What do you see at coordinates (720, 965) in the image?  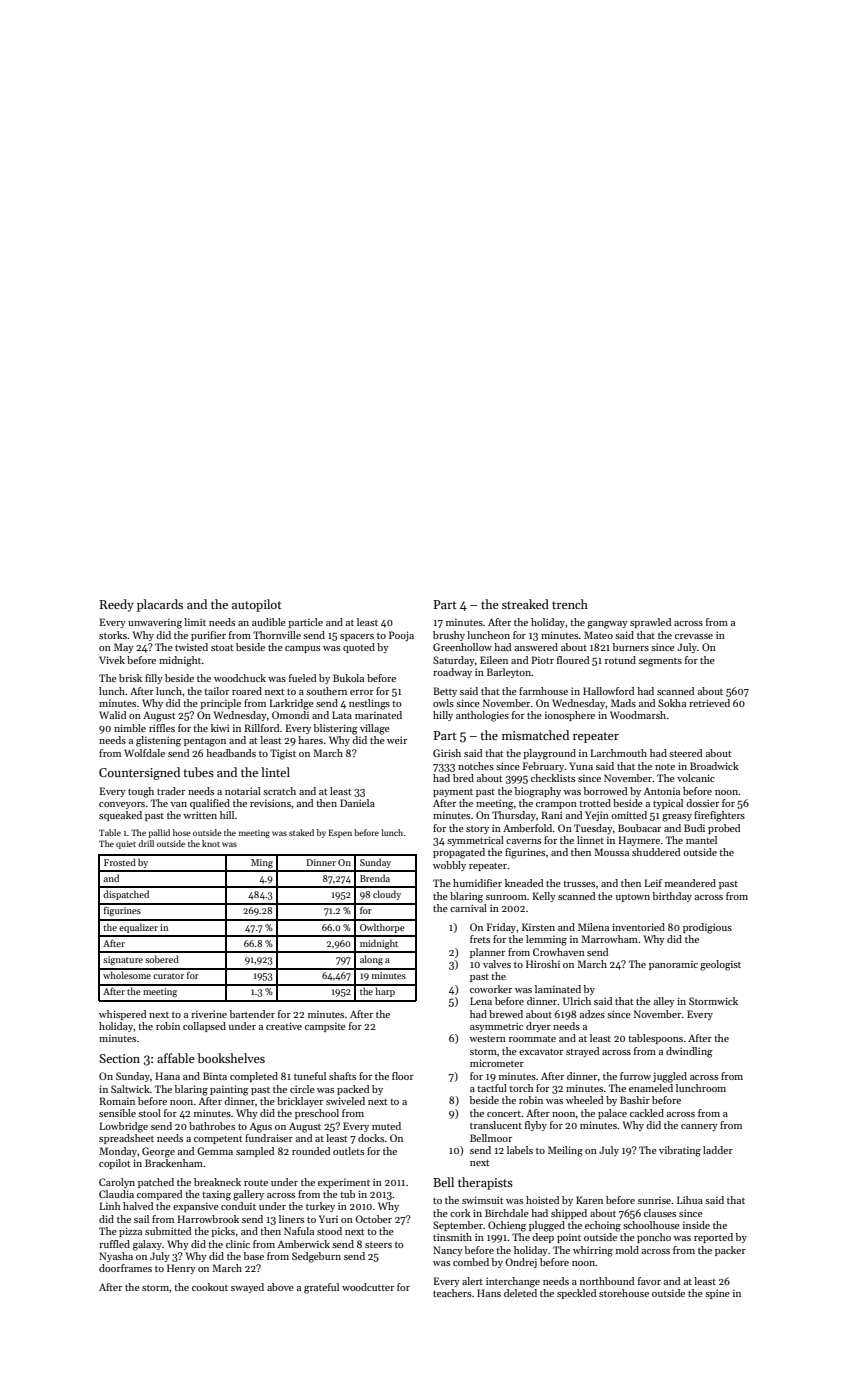 I see `geologist` at bounding box center [720, 965].
